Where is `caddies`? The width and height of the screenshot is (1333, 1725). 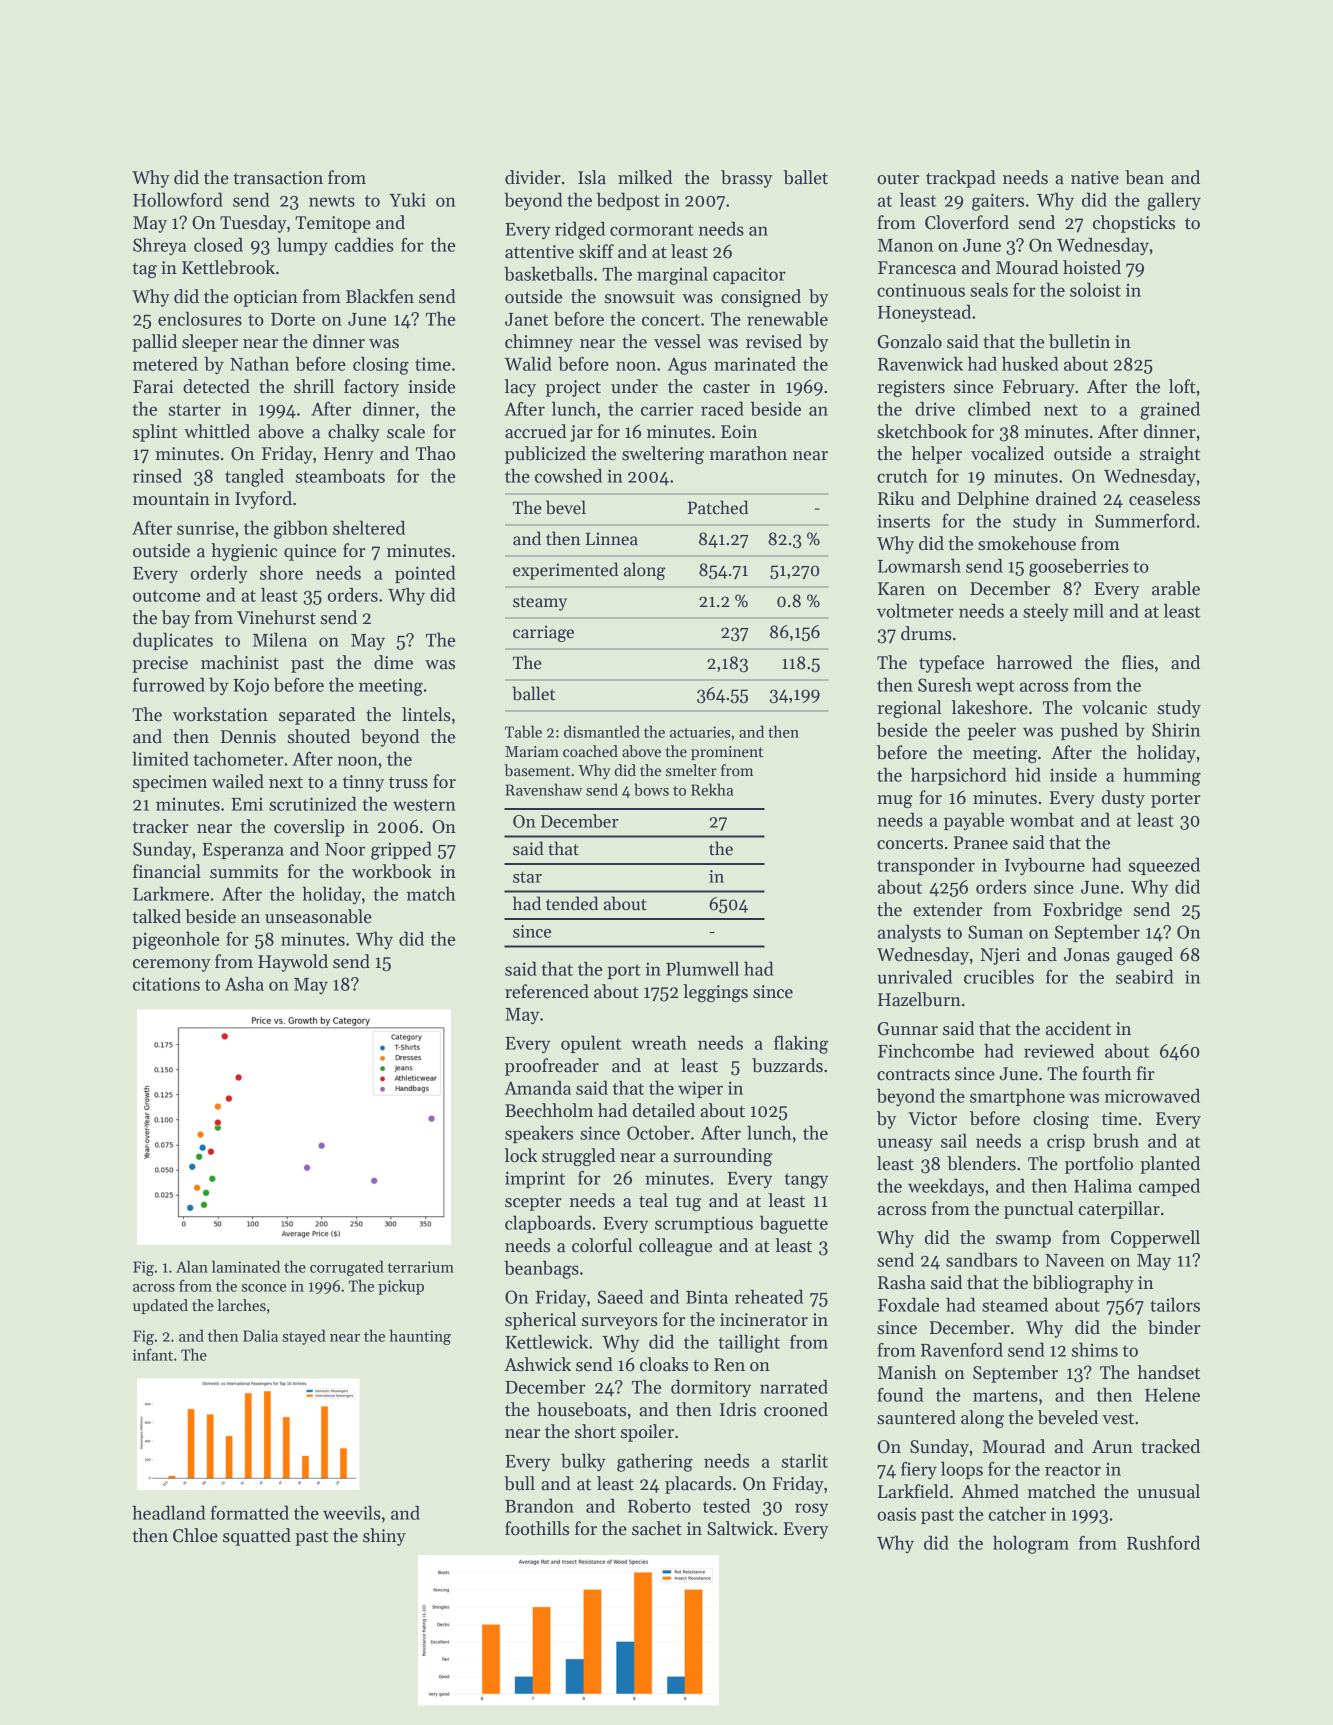
caddies is located at coordinates (364, 244).
